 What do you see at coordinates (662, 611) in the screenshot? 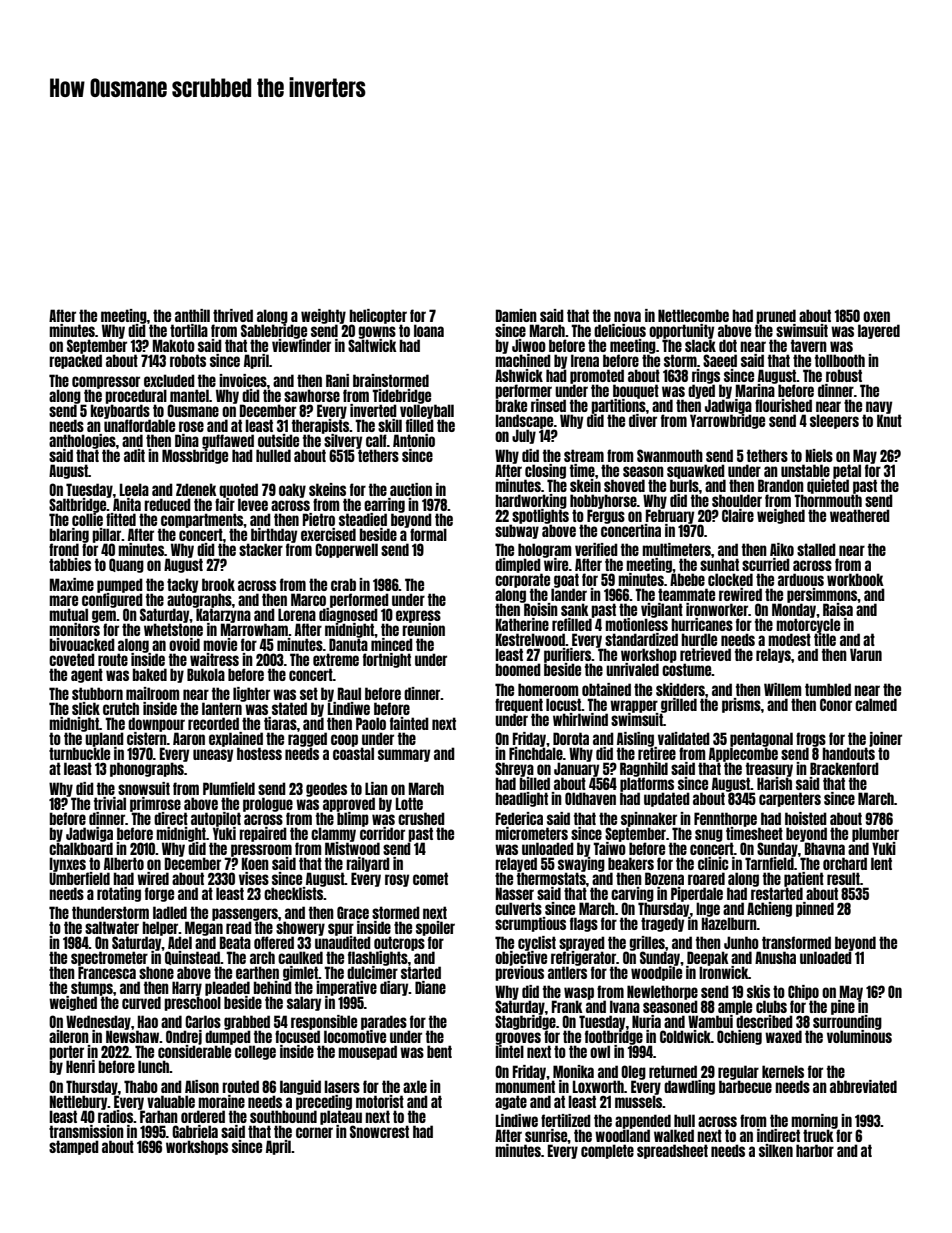
I see `vigilant` at bounding box center [662, 611].
